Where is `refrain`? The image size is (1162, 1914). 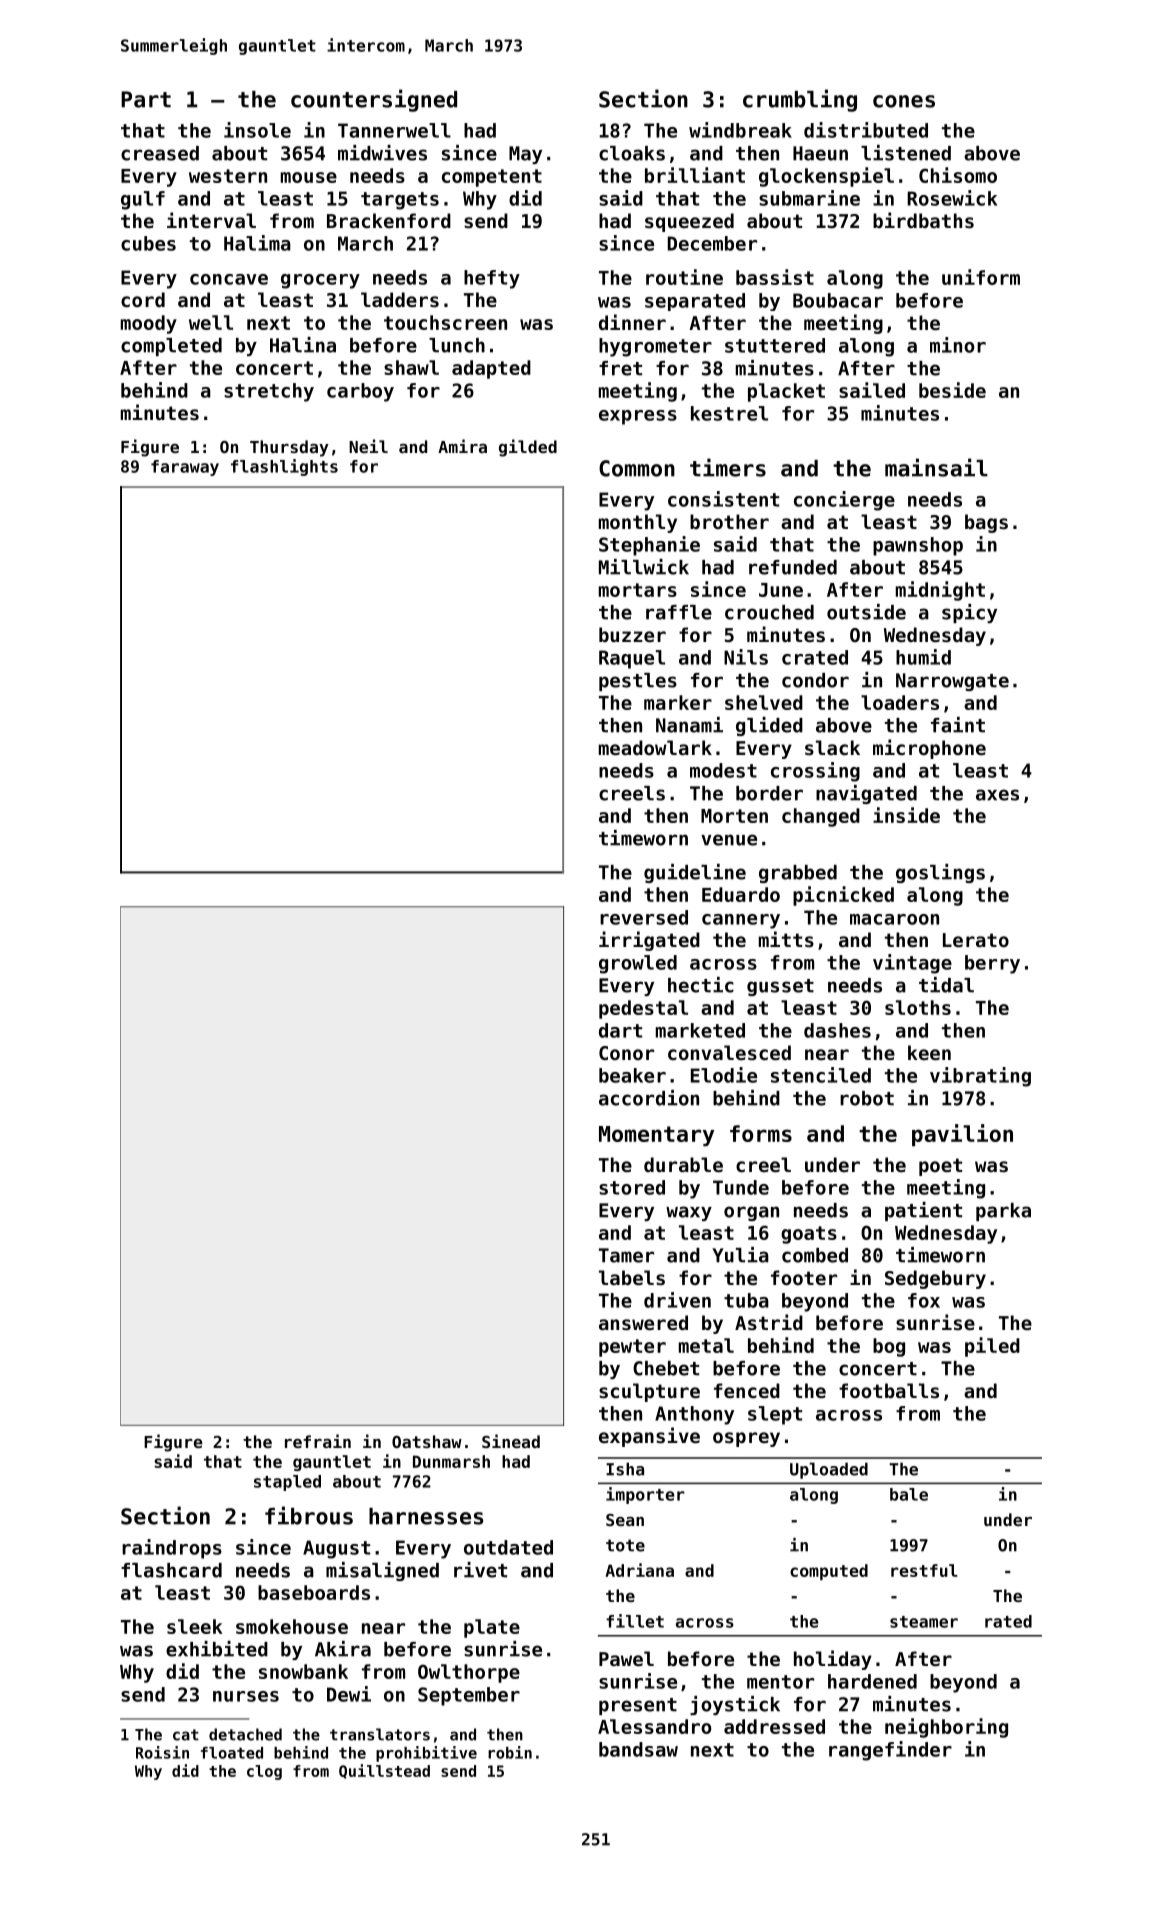 refrain is located at coordinates (318, 1441).
